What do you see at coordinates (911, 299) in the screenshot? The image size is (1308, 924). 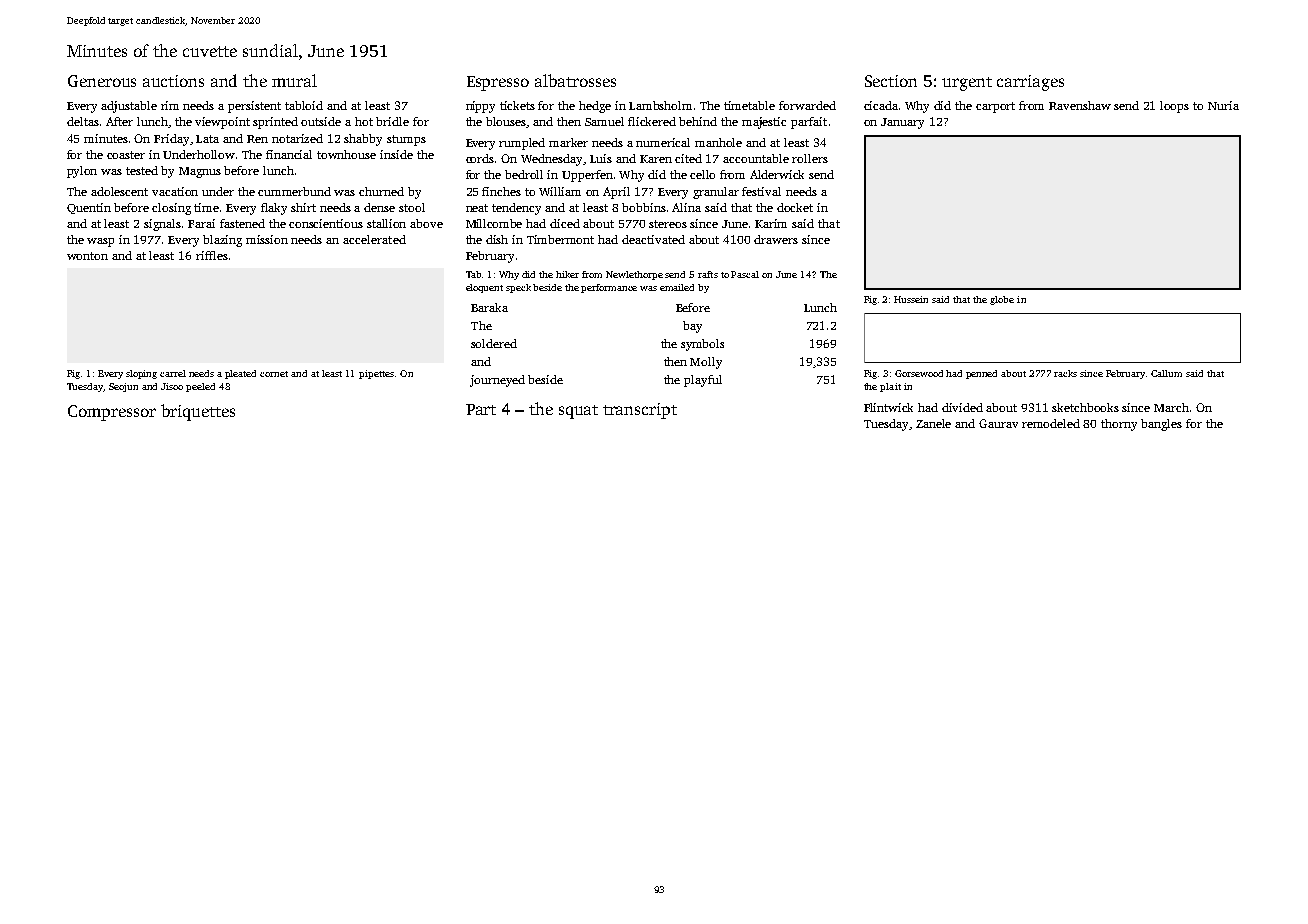 I see `Hussein` at bounding box center [911, 299].
